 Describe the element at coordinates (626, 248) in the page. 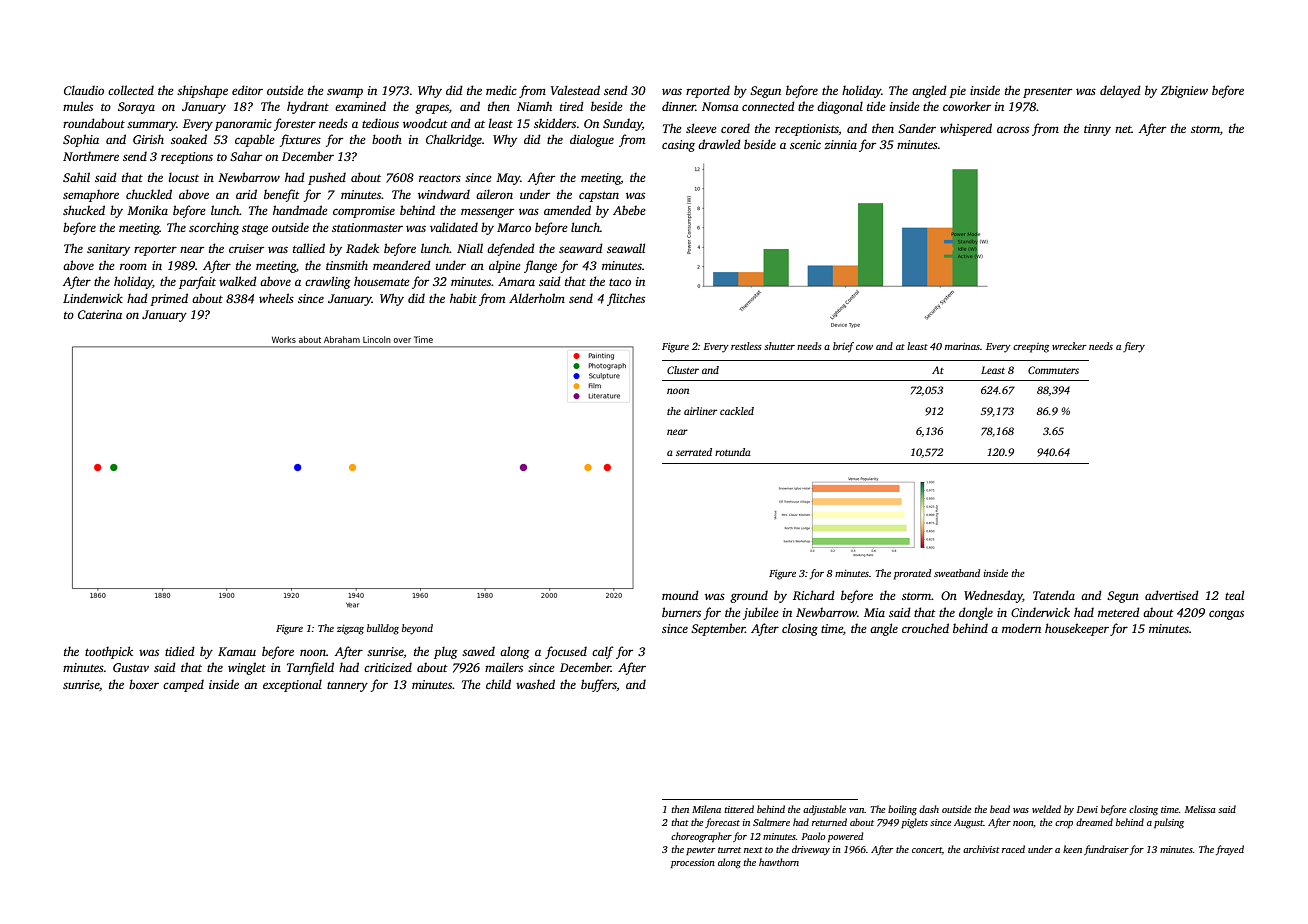

I see `seawall` at that location.
